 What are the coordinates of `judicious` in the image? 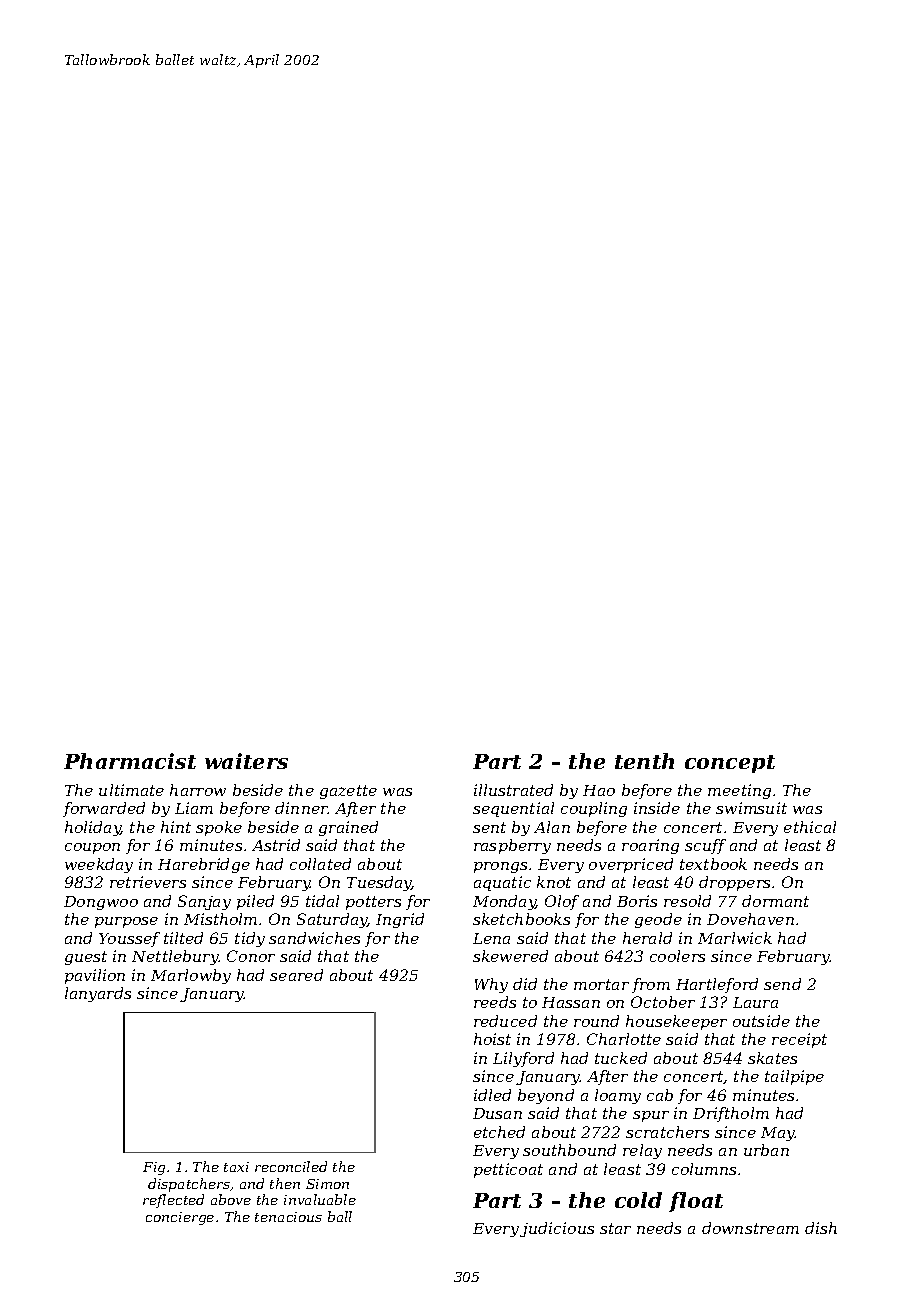 It's located at (557, 1229).
